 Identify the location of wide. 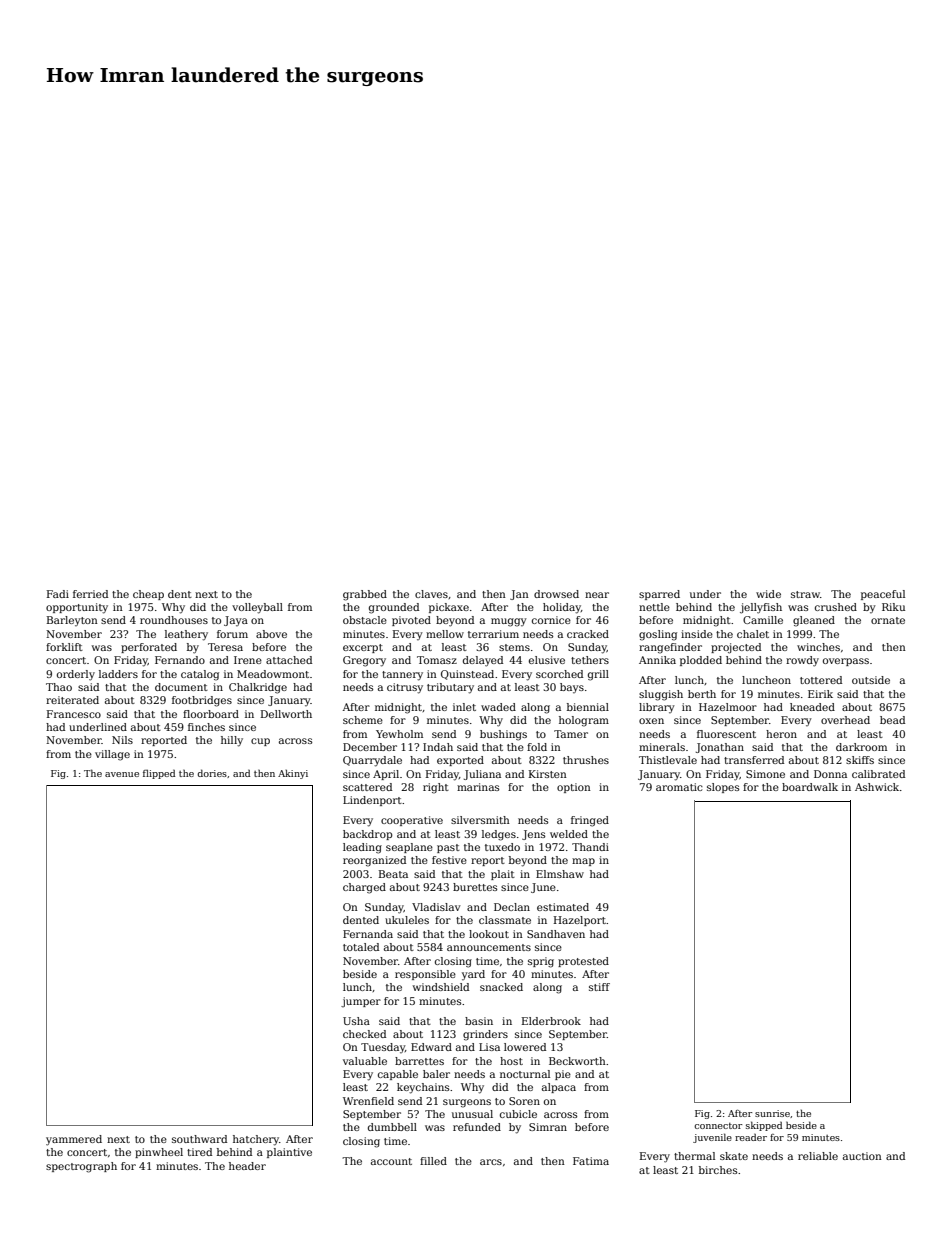
(768, 594).
